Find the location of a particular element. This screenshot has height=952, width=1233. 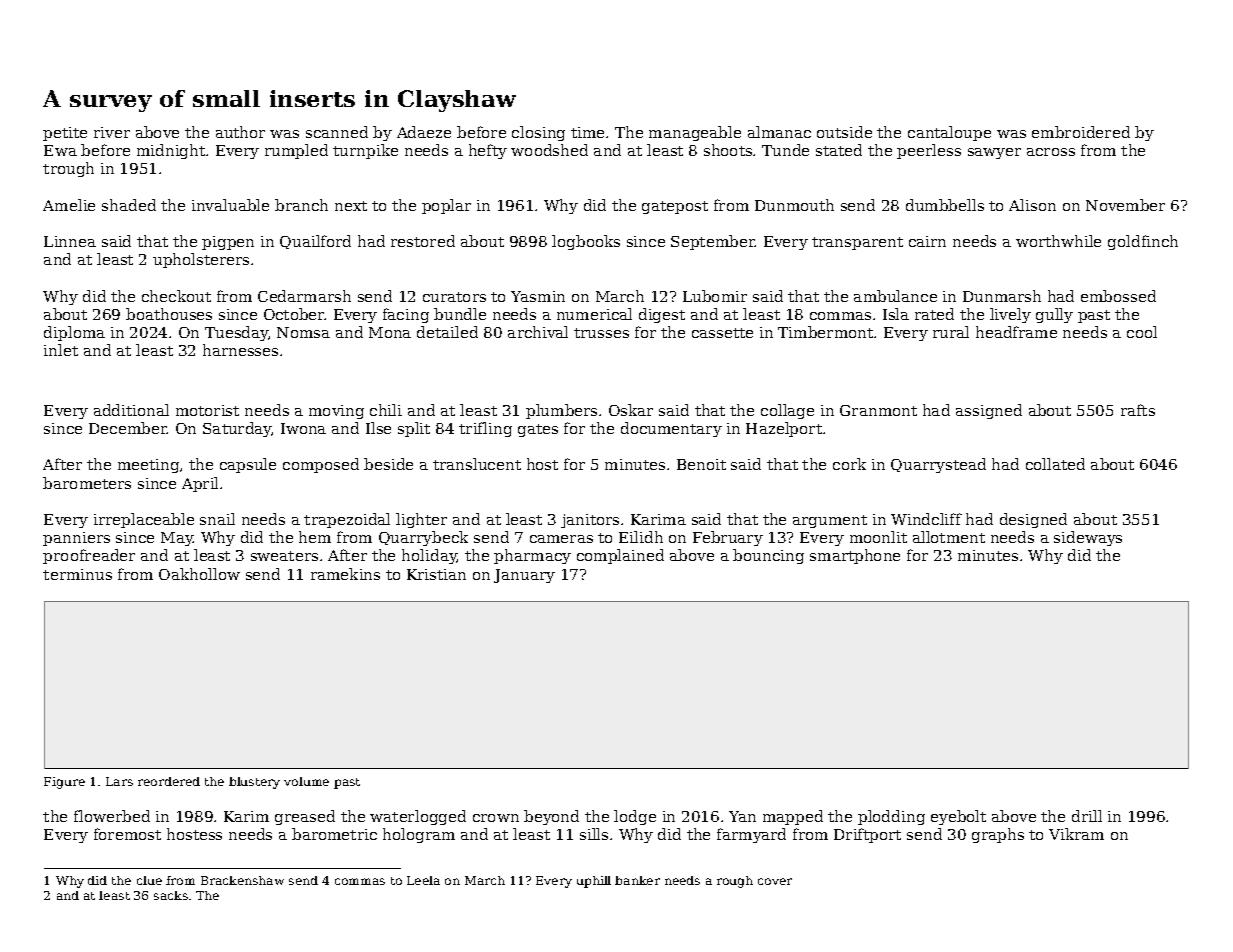

greased is located at coordinates (305, 817).
